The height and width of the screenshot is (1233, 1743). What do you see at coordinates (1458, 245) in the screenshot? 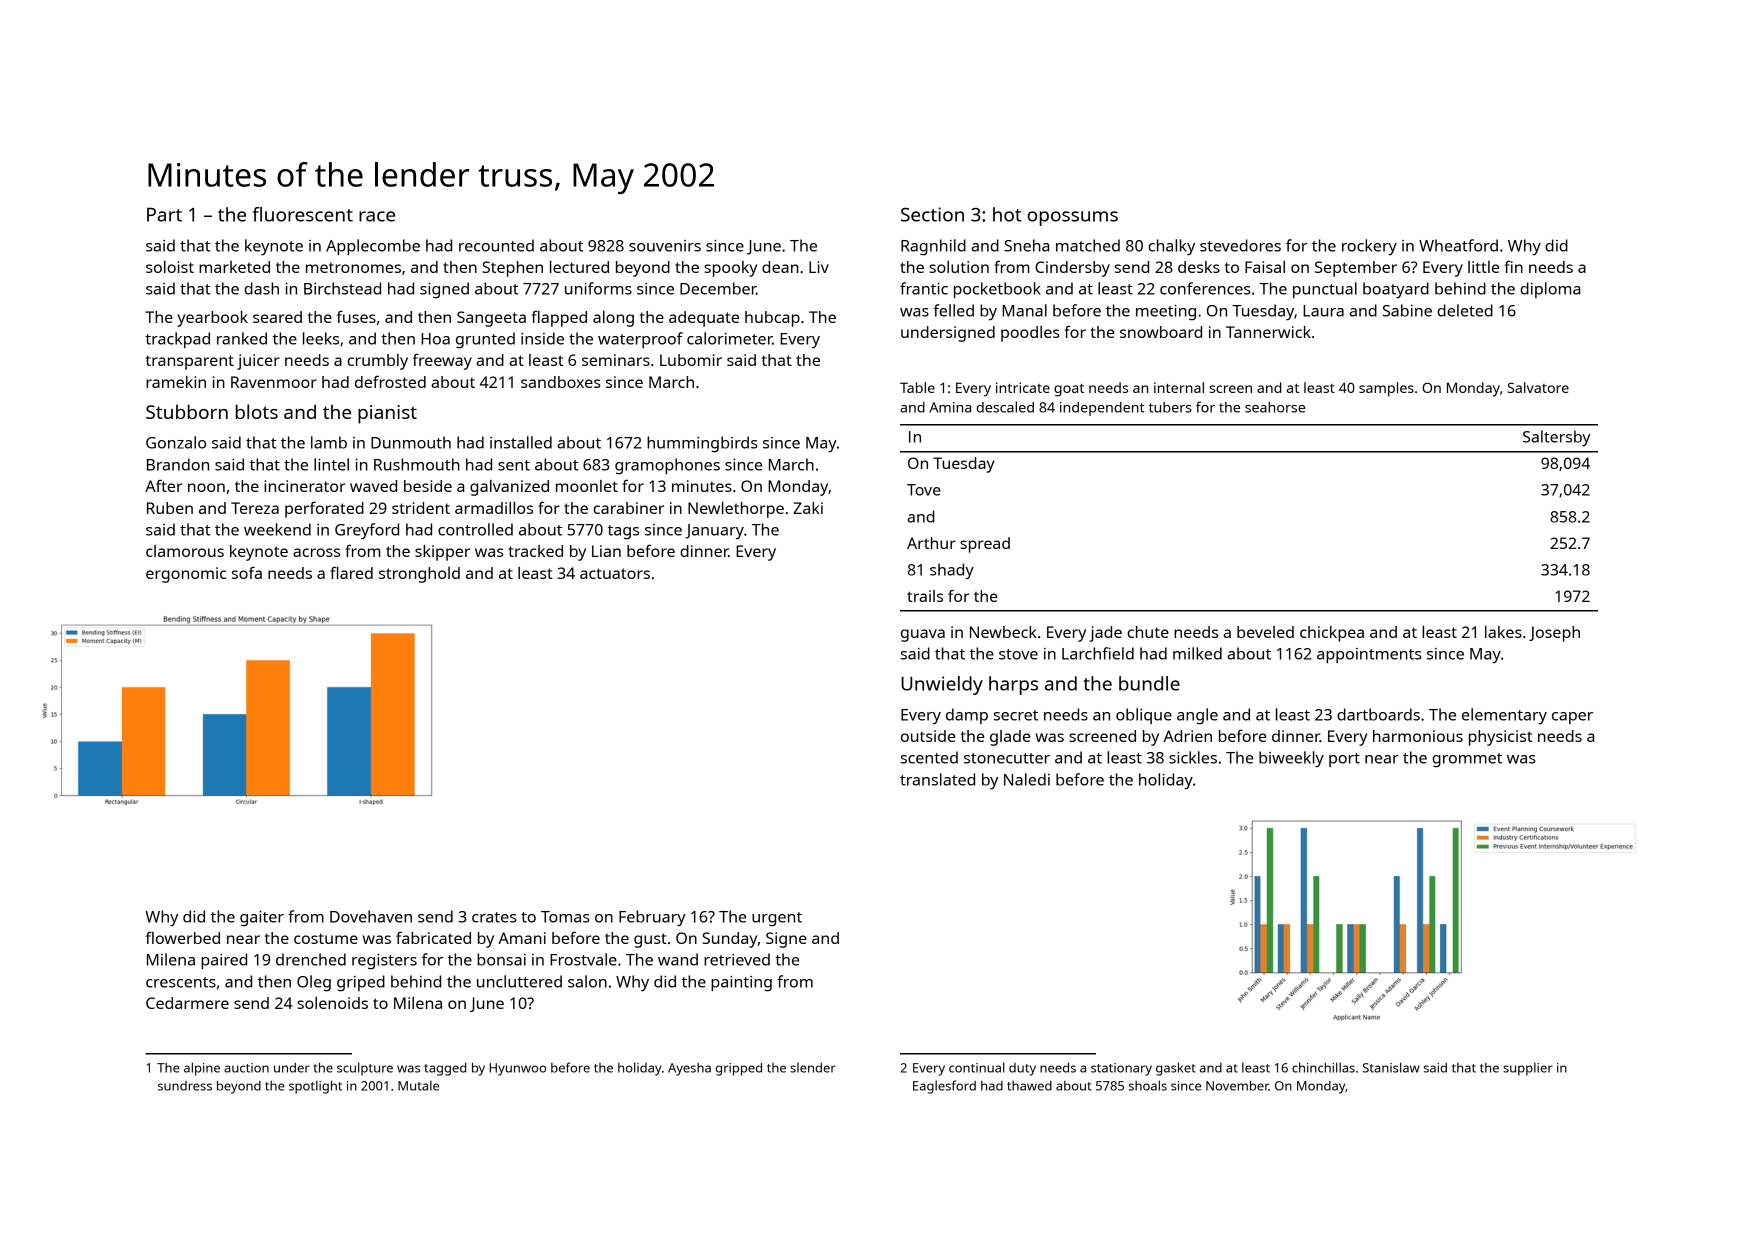
I see `Wheatford` at bounding box center [1458, 245].
